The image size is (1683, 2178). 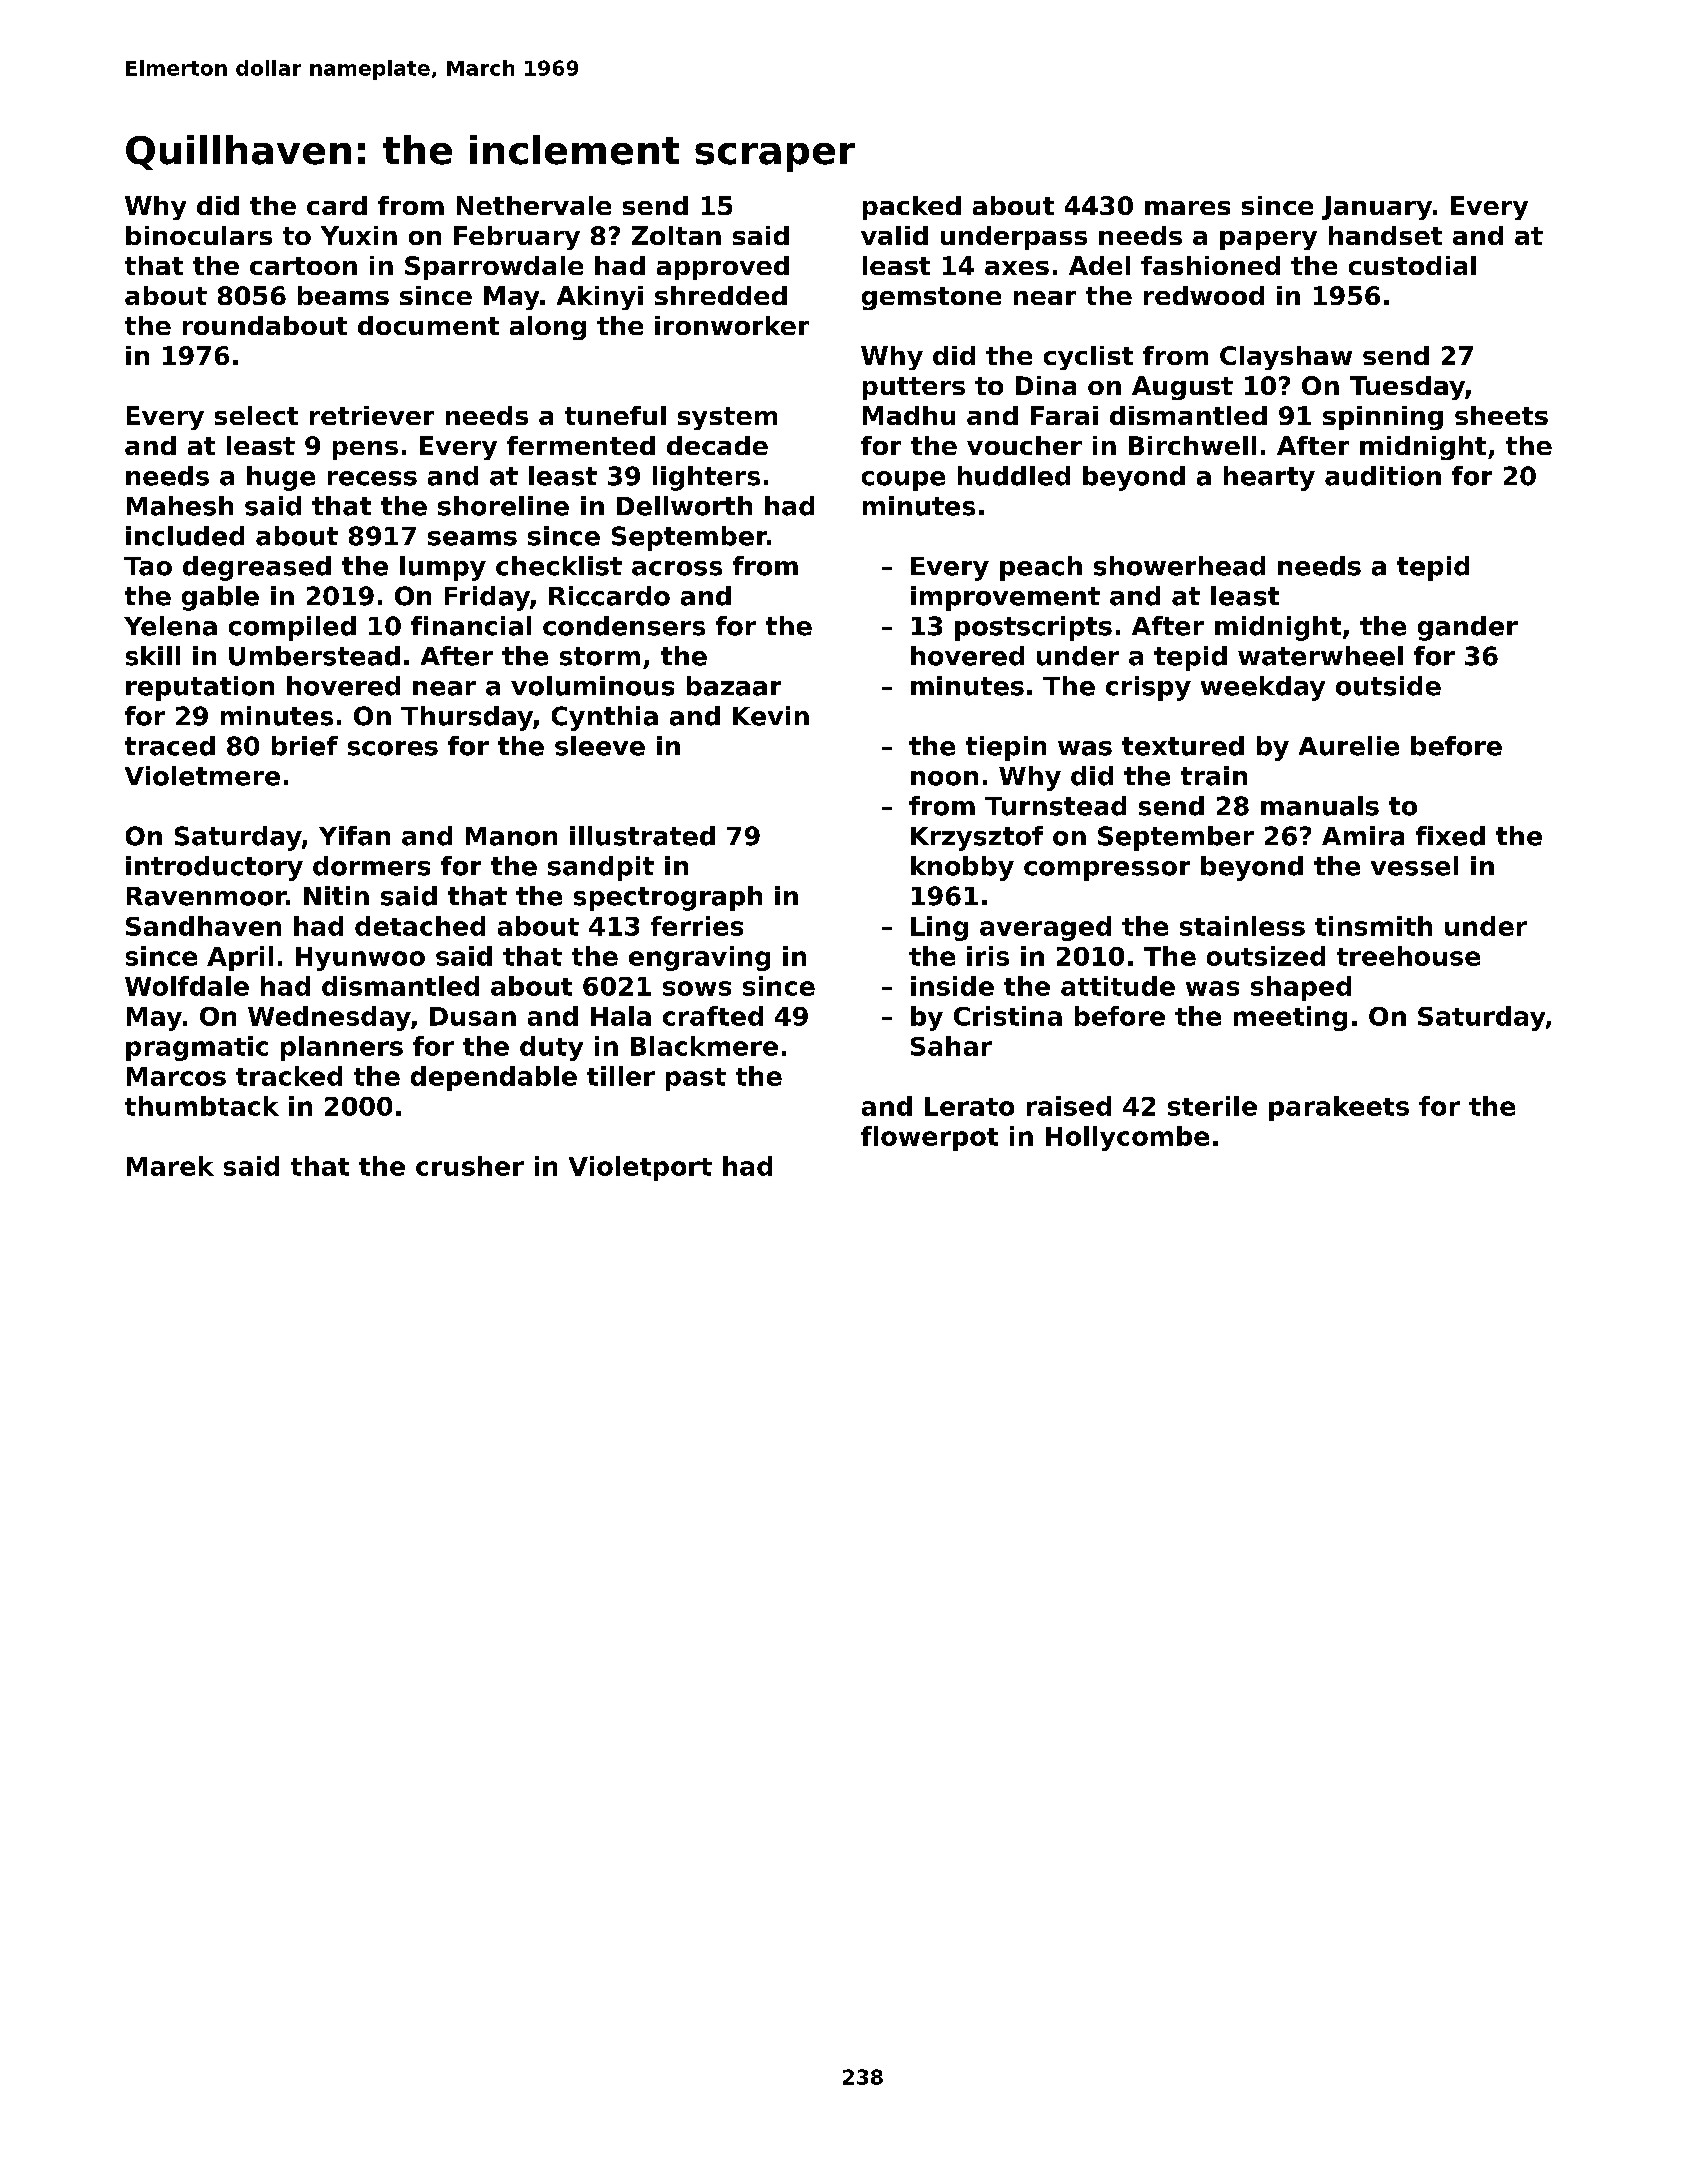 What do you see at coordinates (1006, 748) in the screenshot?
I see `tiepin` at bounding box center [1006, 748].
